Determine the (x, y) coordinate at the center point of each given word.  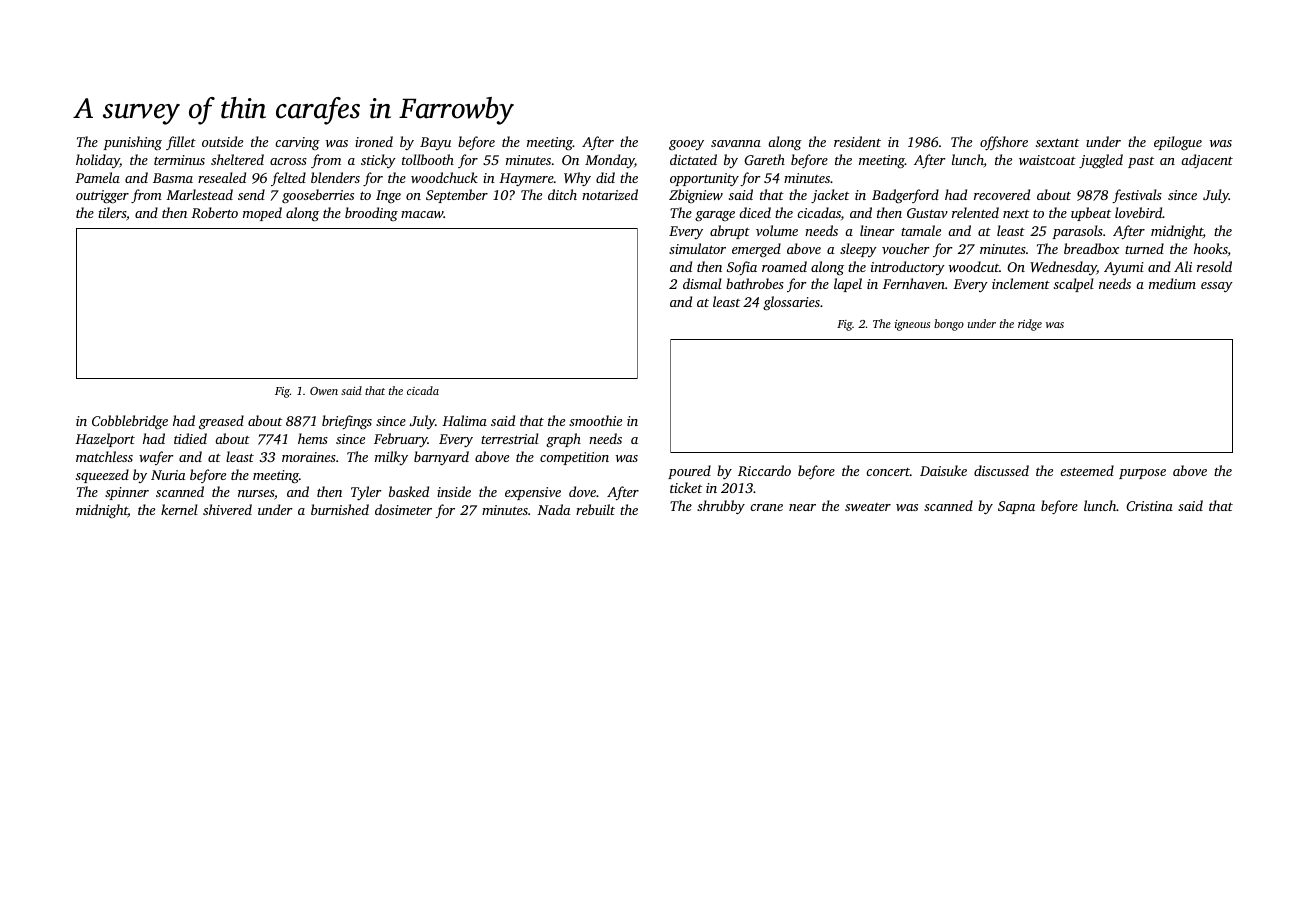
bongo (949, 325)
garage (715, 216)
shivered (227, 509)
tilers (112, 212)
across (288, 161)
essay (1217, 287)
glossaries (791, 303)
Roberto (214, 212)
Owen (324, 391)
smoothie (595, 420)
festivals (1137, 196)
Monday (609, 161)
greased (221, 422)
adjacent (1207, 161)
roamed (784, 266)
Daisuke (943, 470)
